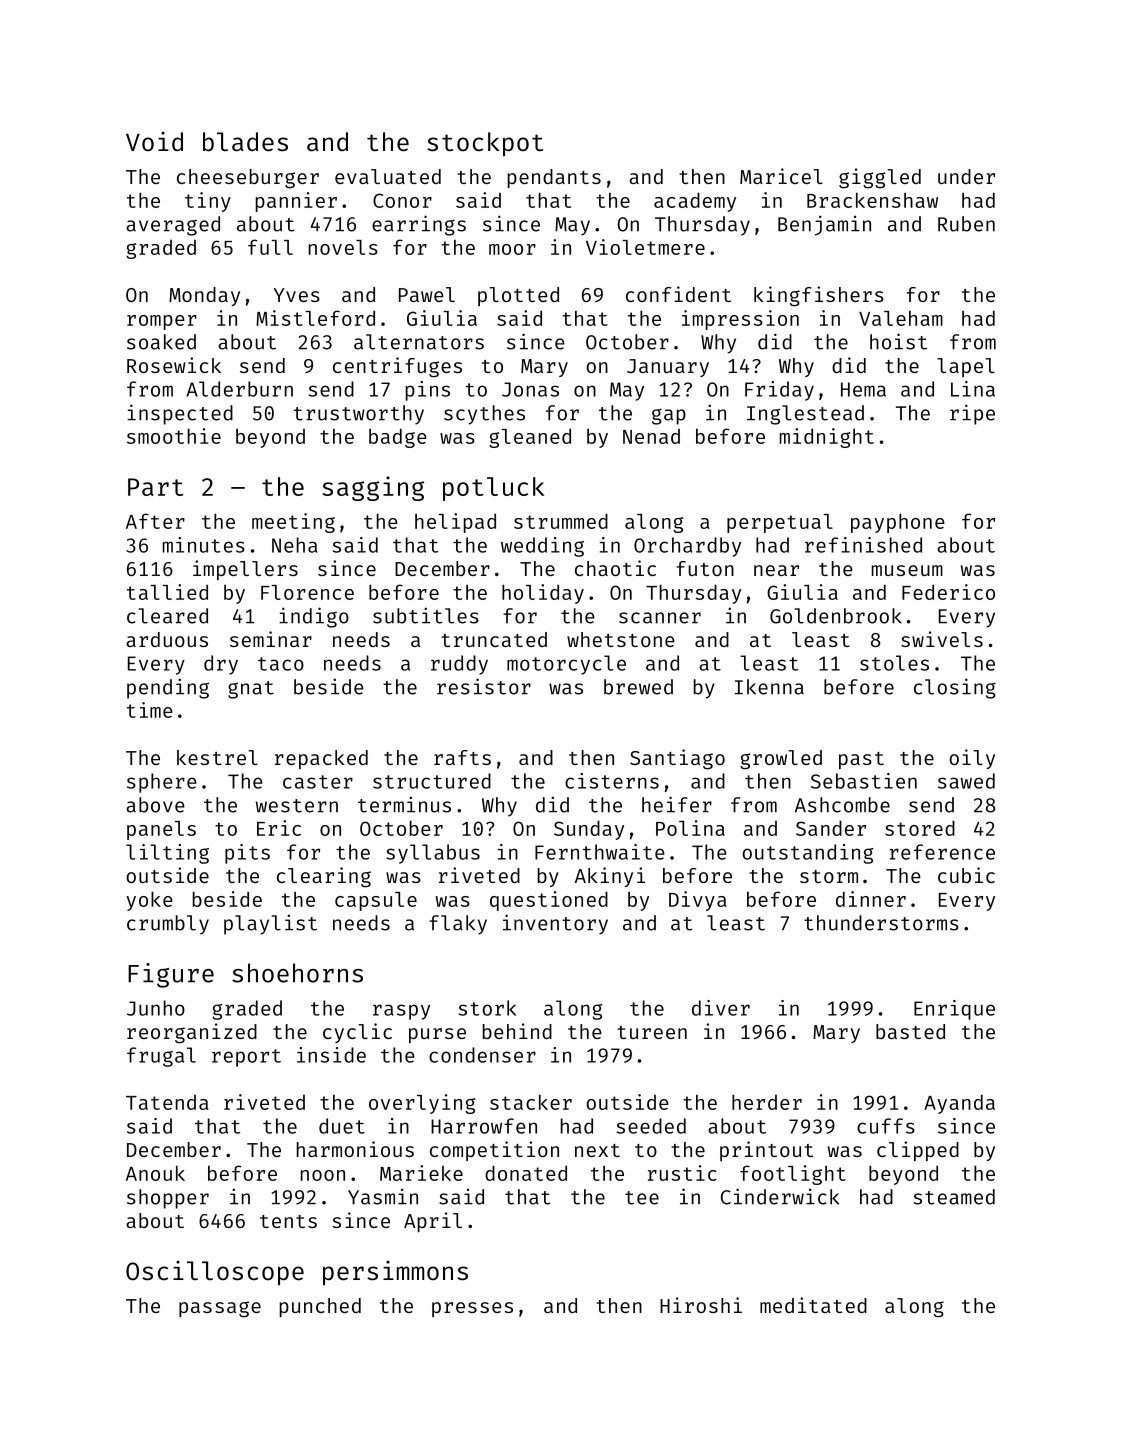 The image size is (1122, 1453). I want to click on sawed, so click(966, 781).
